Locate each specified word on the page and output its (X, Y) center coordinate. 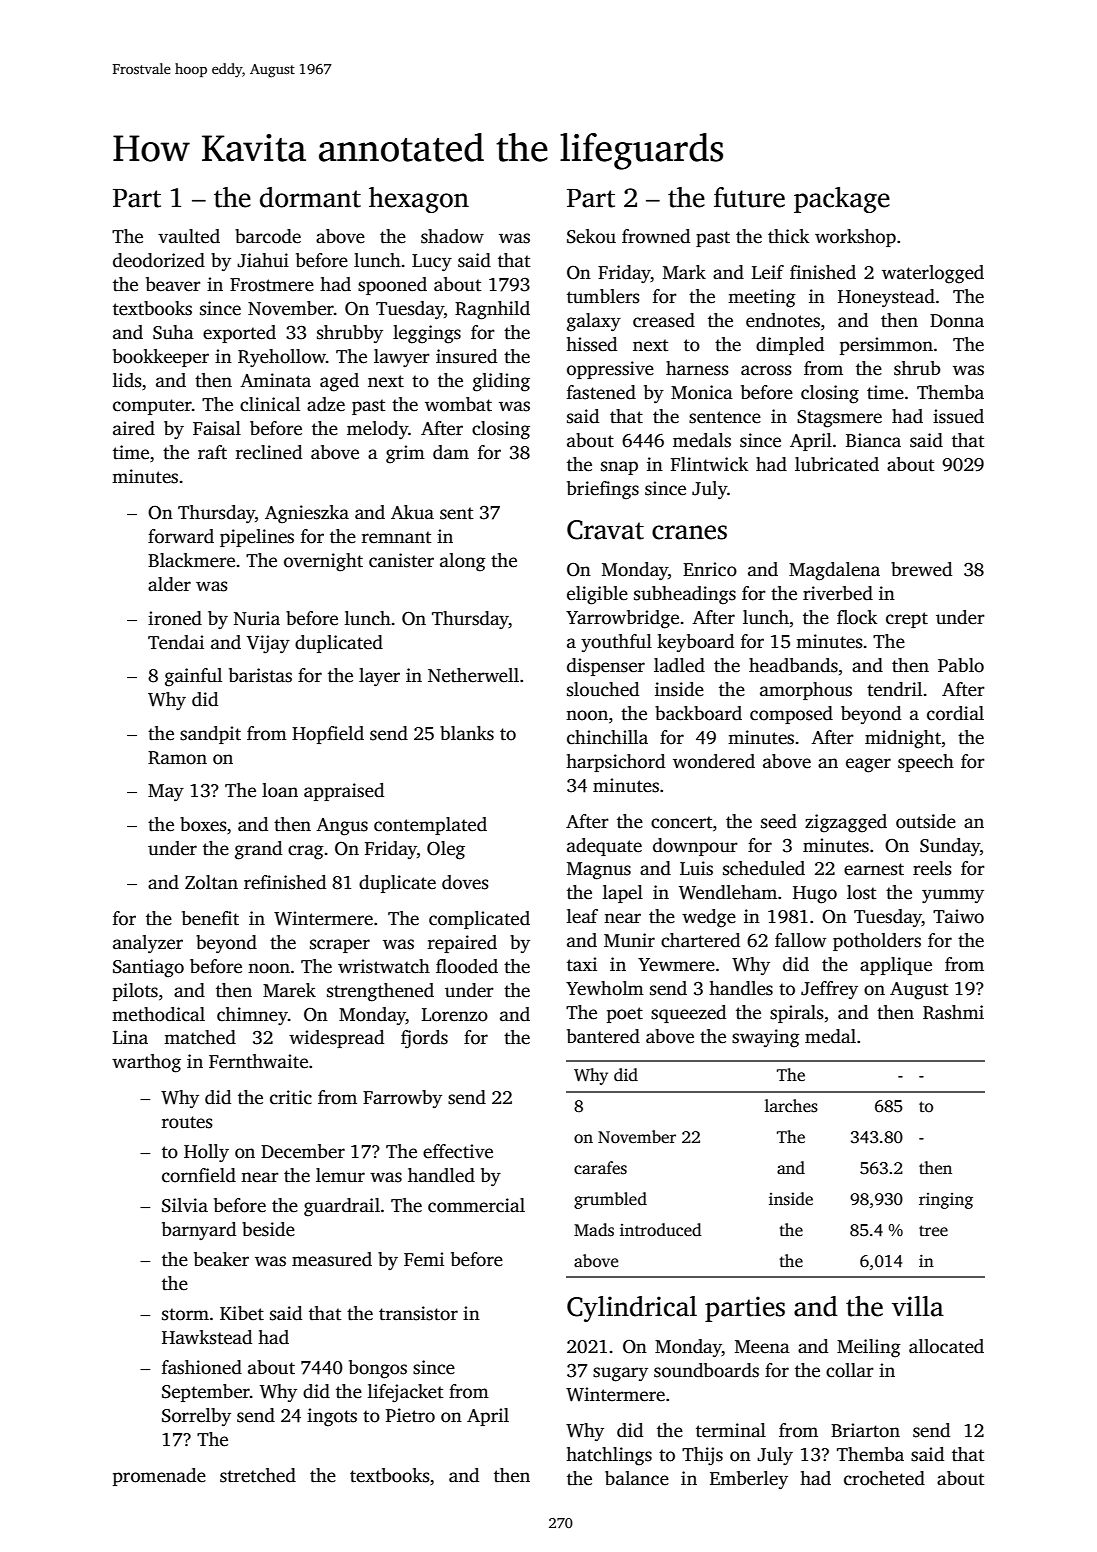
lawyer (402, 358)
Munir (629, 940)
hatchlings (609, 1456)
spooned (392, 286)
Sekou (591, 236)
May (166, 792)
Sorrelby (196, 1417)
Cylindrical (632, 1309)
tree (933, 1231)
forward (181, 536)
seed (779, 821)
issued (958, 416)
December (303, 1151)
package (842, 200)
